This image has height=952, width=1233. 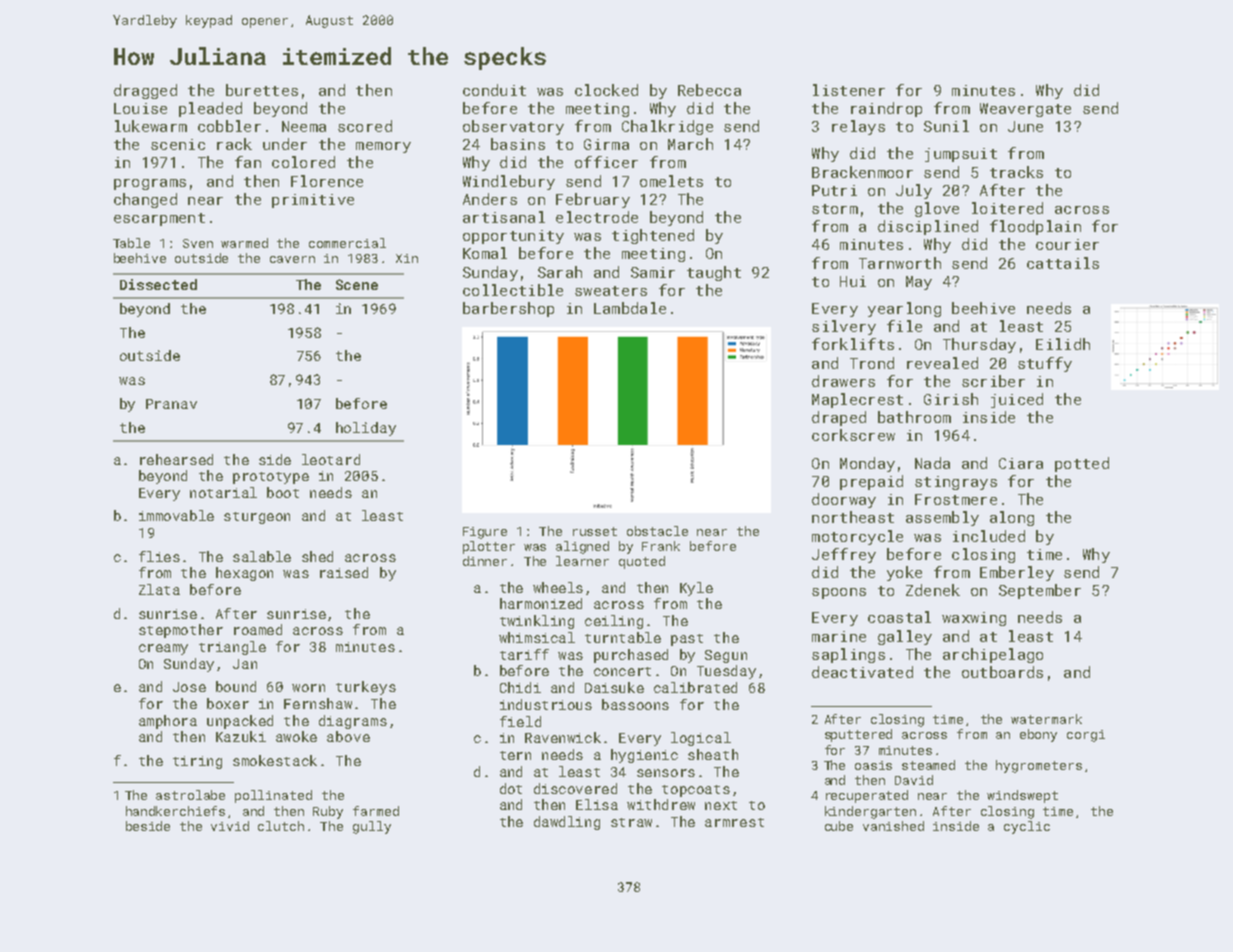 I want to click on amphora, so click(x=168, y=722).
